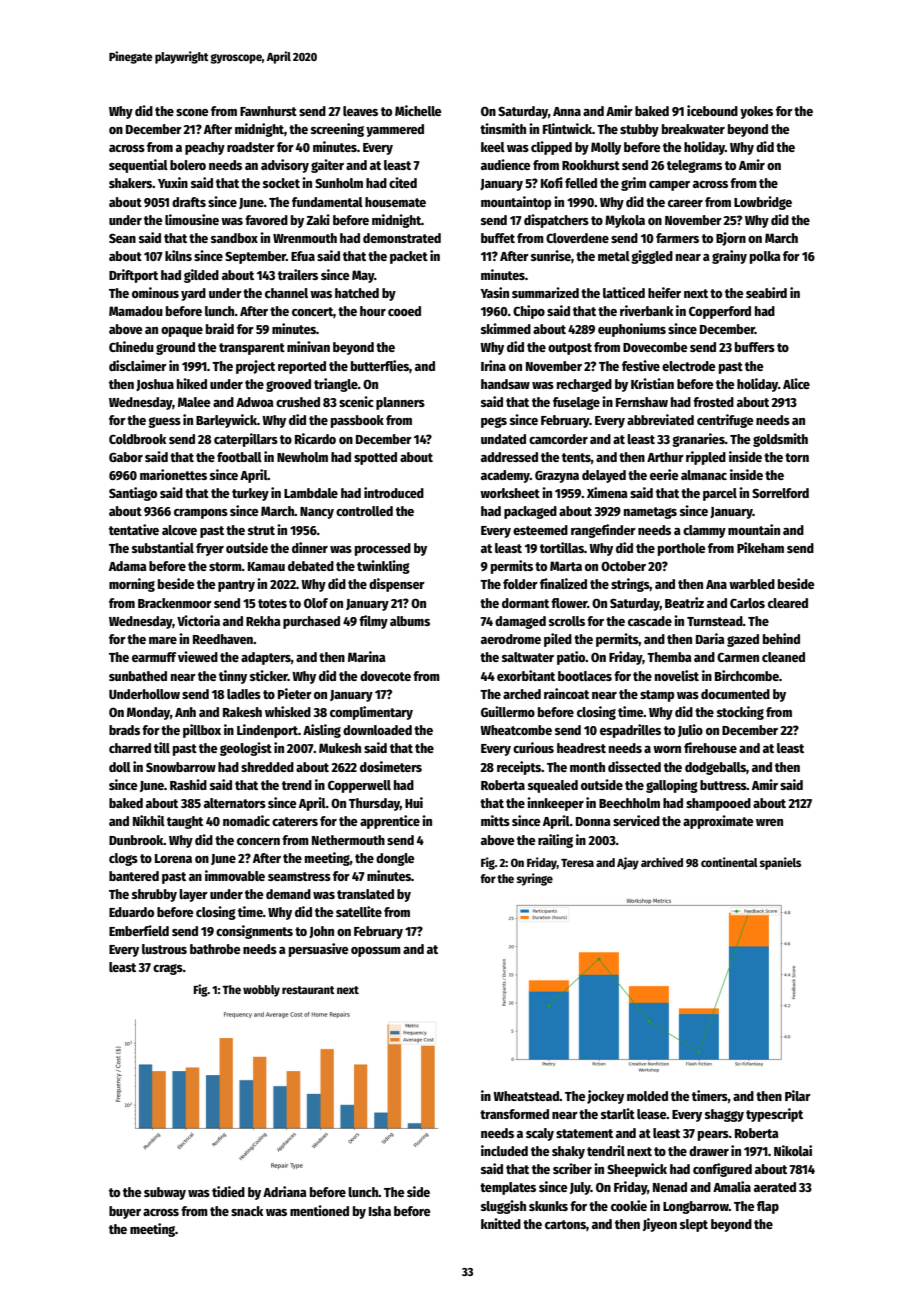  I want to click on Kristian, so click(652, 383).
